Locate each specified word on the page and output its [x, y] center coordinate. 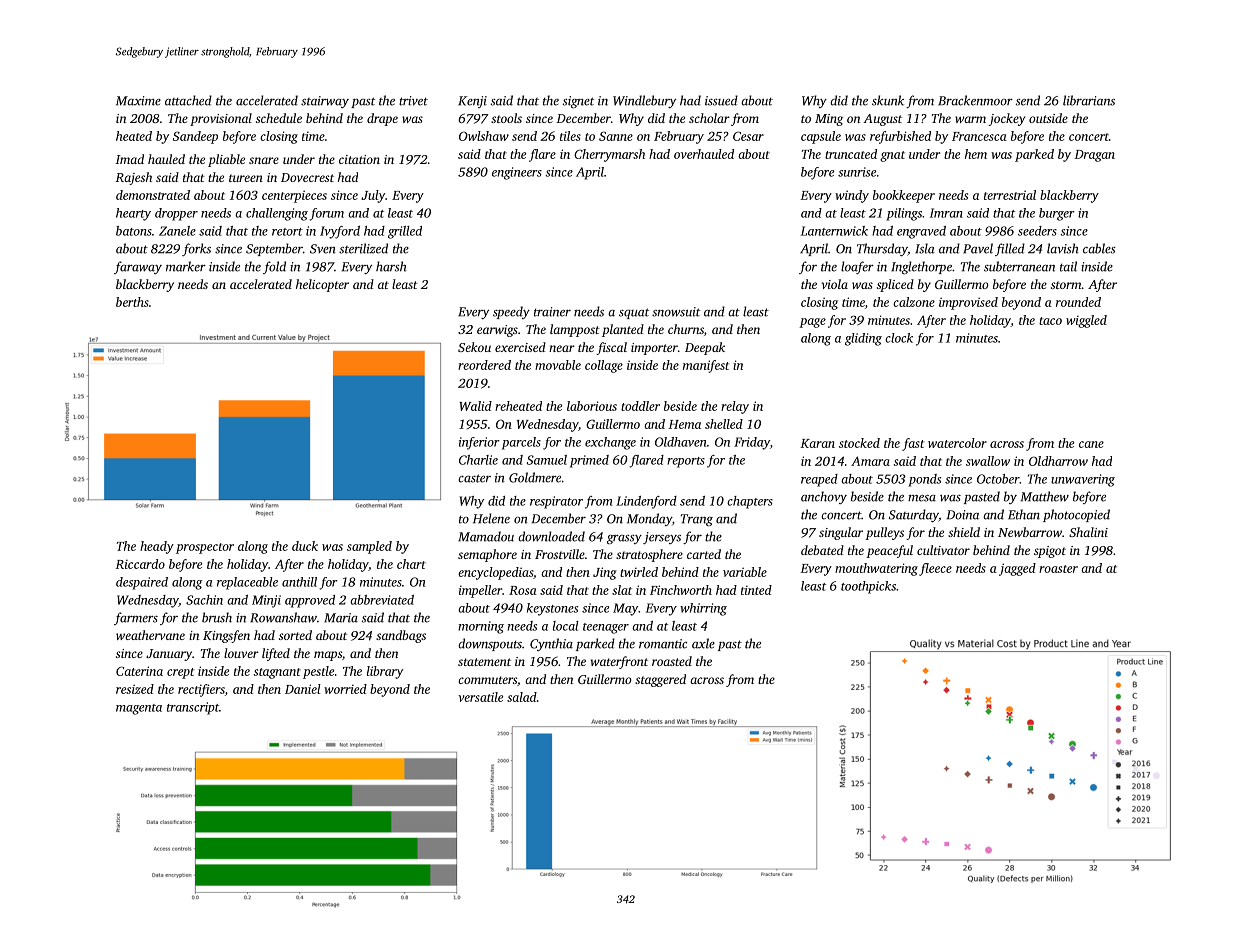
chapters [750, 502]
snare [264, 160]
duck [305, 546]
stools [506, 118]
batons [134, 231]
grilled [405, 232]
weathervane [150, 635]
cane [1091, 444]
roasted [672, 661]
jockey [1006, 119]
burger [1057, 214]
